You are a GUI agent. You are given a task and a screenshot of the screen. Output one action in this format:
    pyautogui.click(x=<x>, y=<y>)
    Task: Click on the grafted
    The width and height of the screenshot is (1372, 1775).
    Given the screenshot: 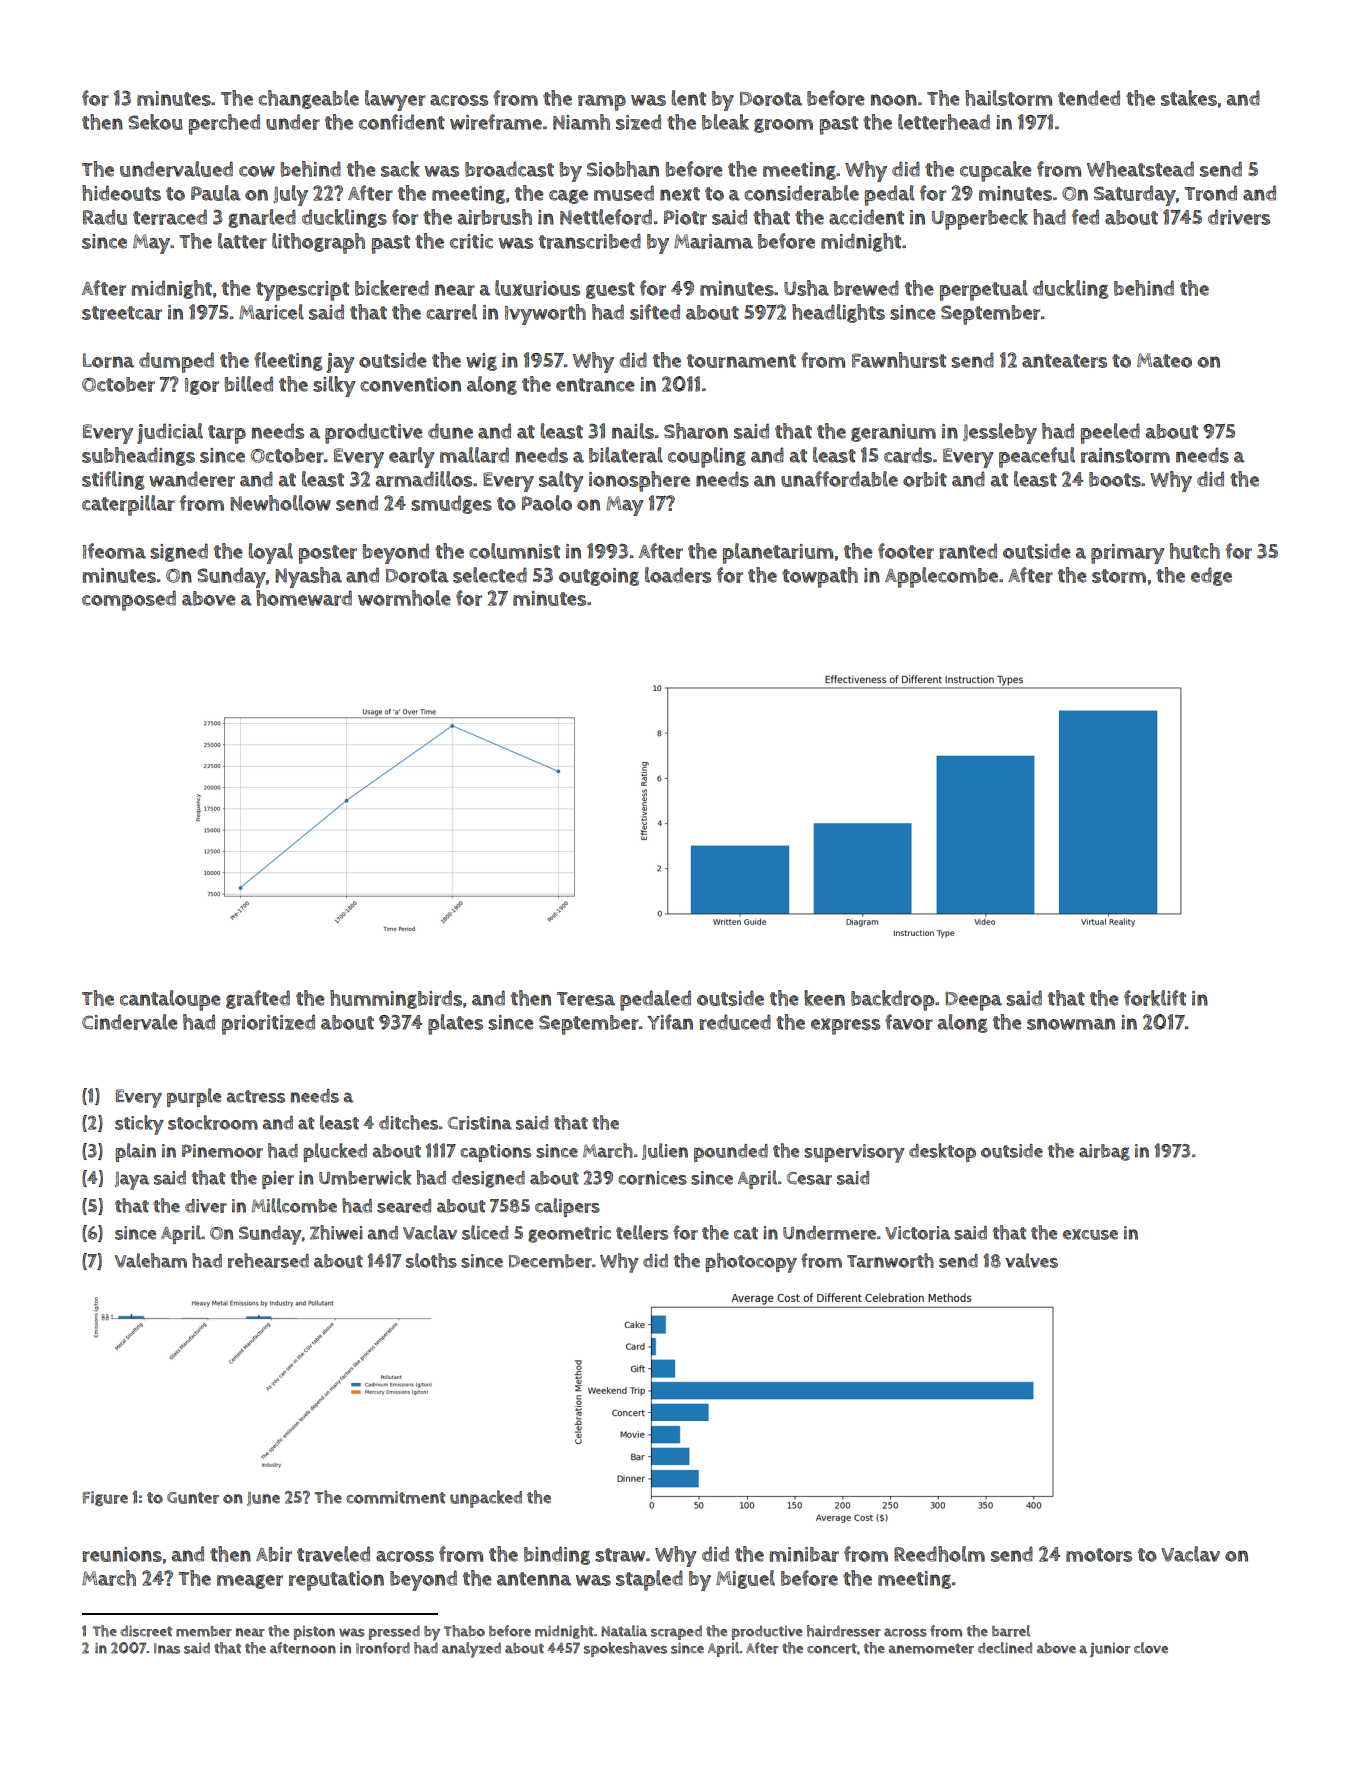 What is the action you would take?
    pyautogui.click(x=258, y=999)
